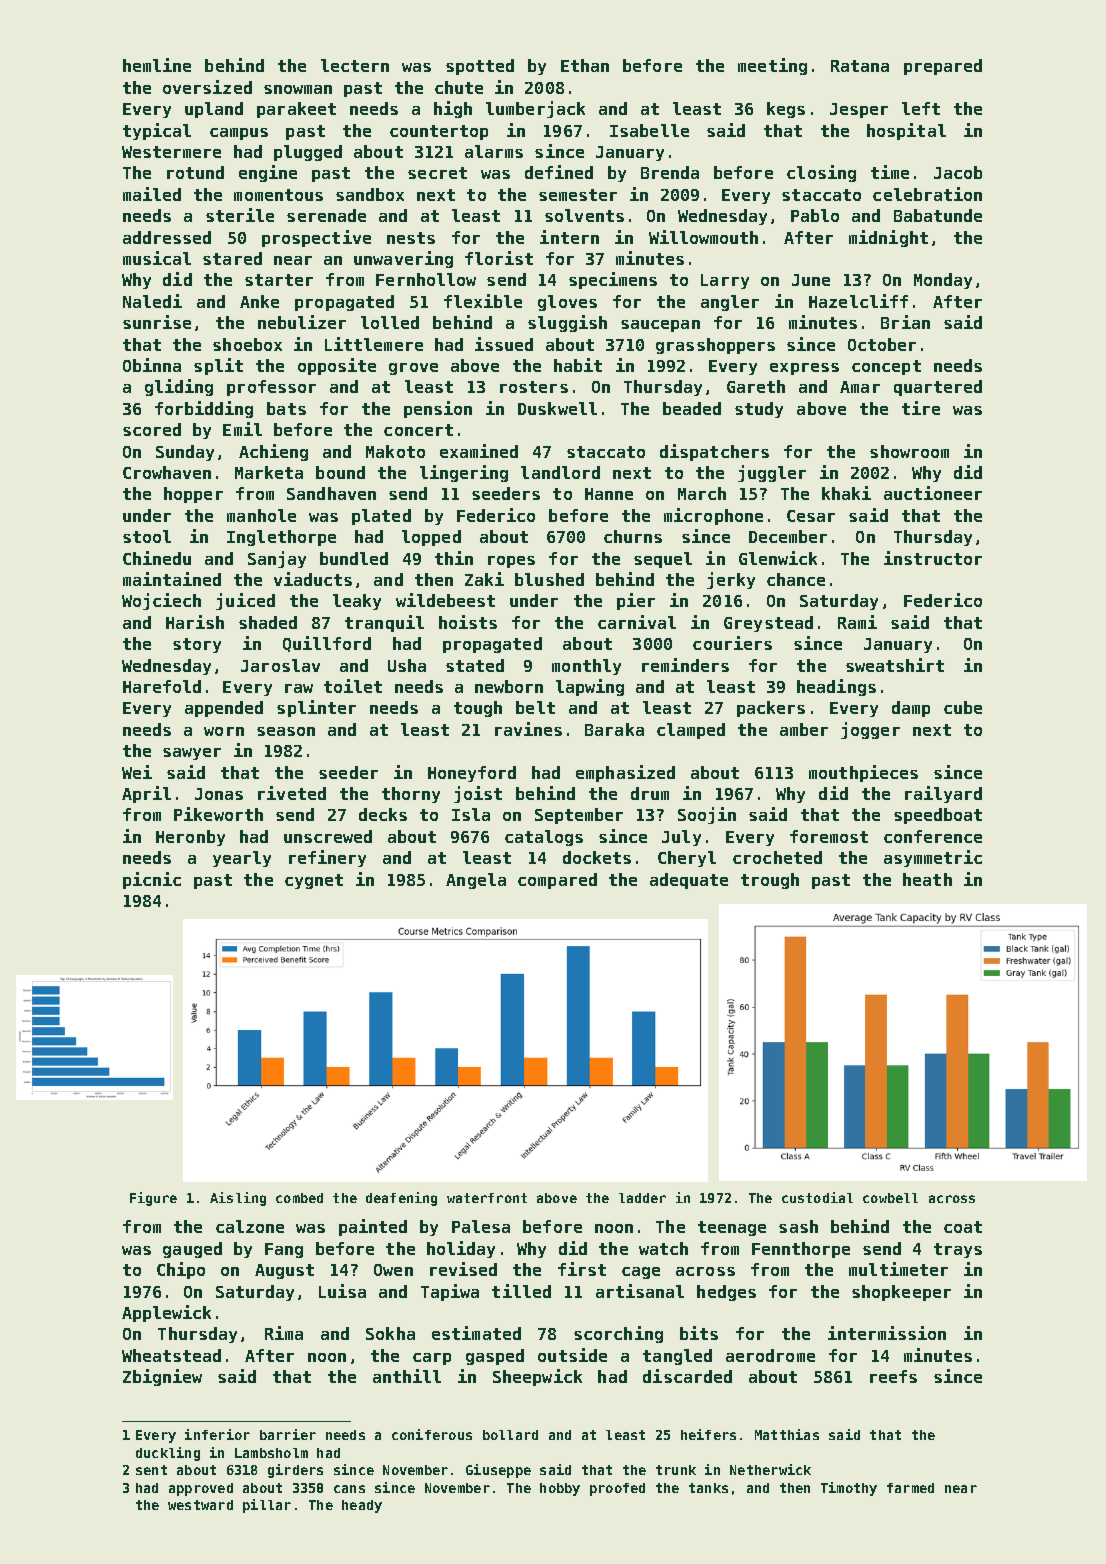  Describe the element at coordinates (756, 386) in the image. I see `Gareth` at that location.
